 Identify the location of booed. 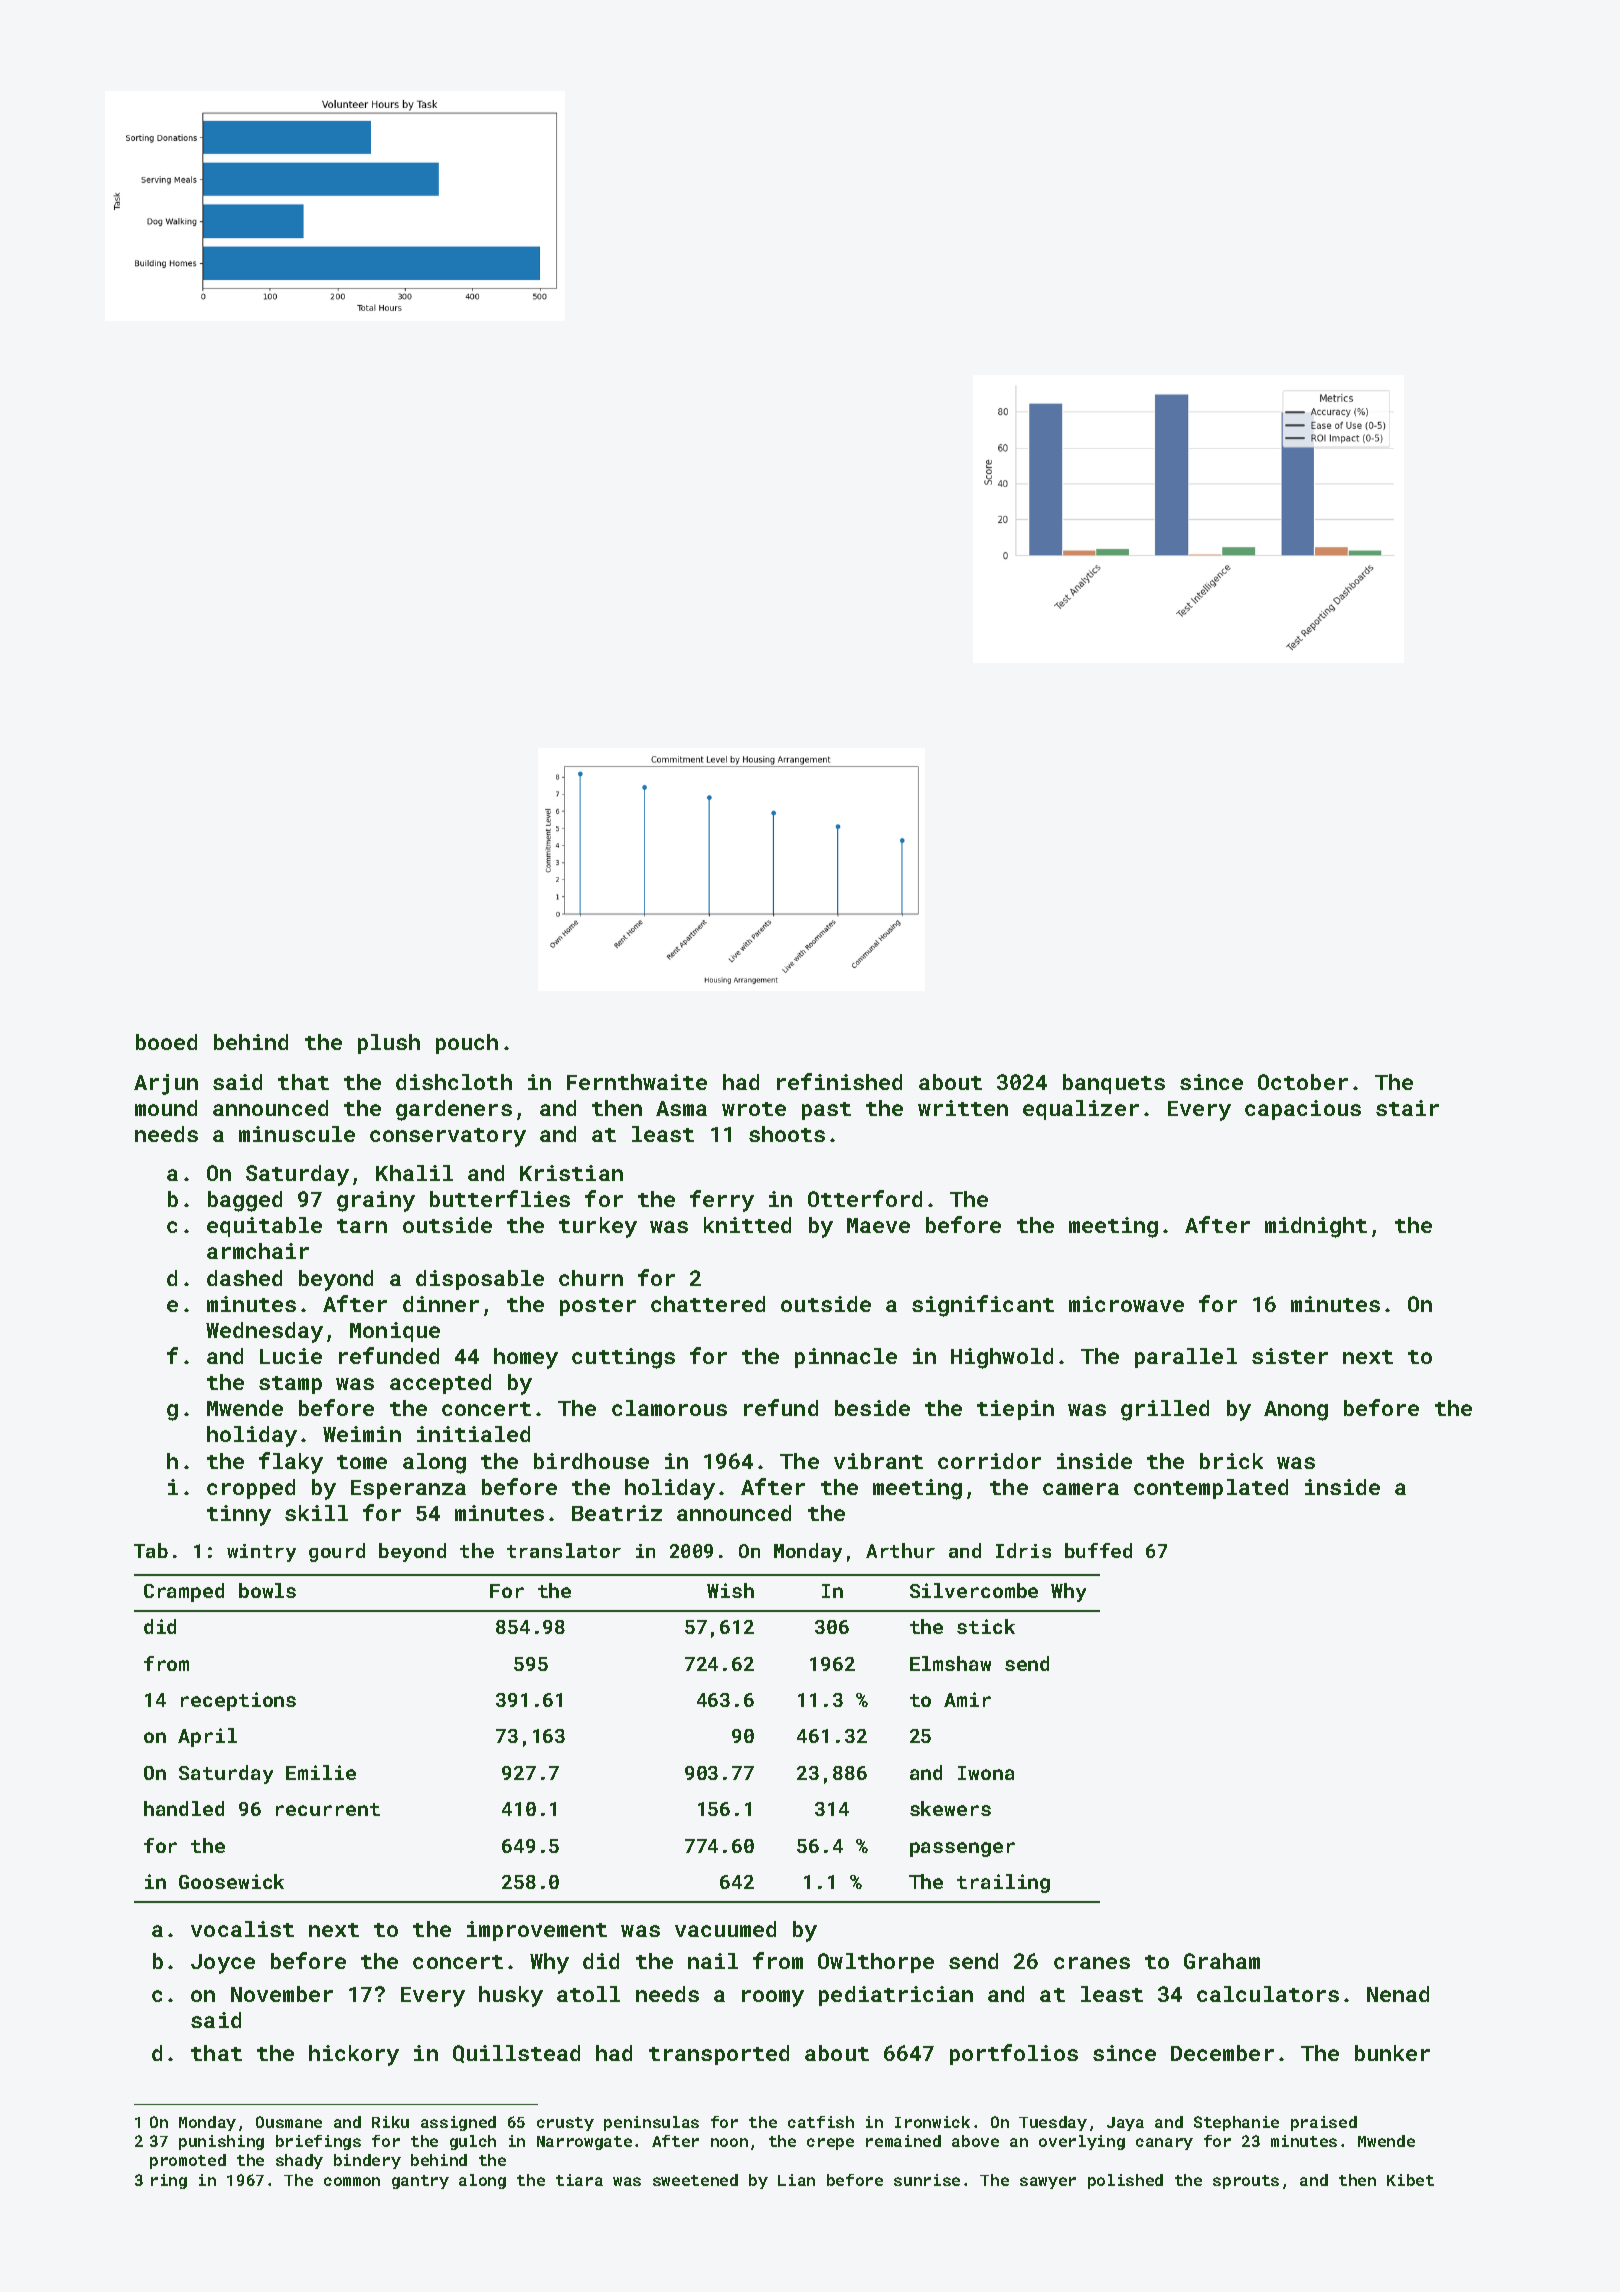
(166, 1042).
